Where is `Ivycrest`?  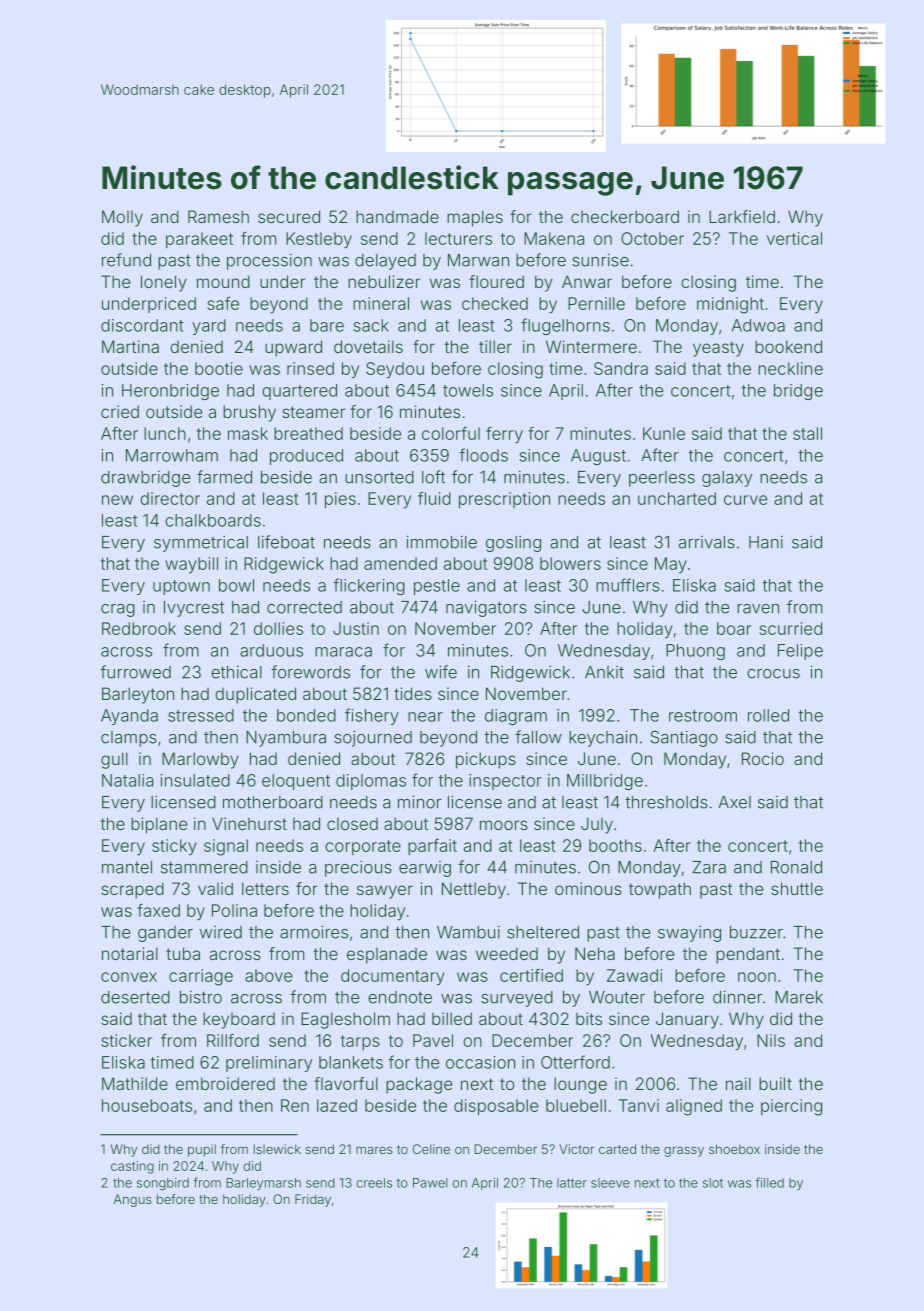
Ivycrest is located at coordinates (194, 609).
